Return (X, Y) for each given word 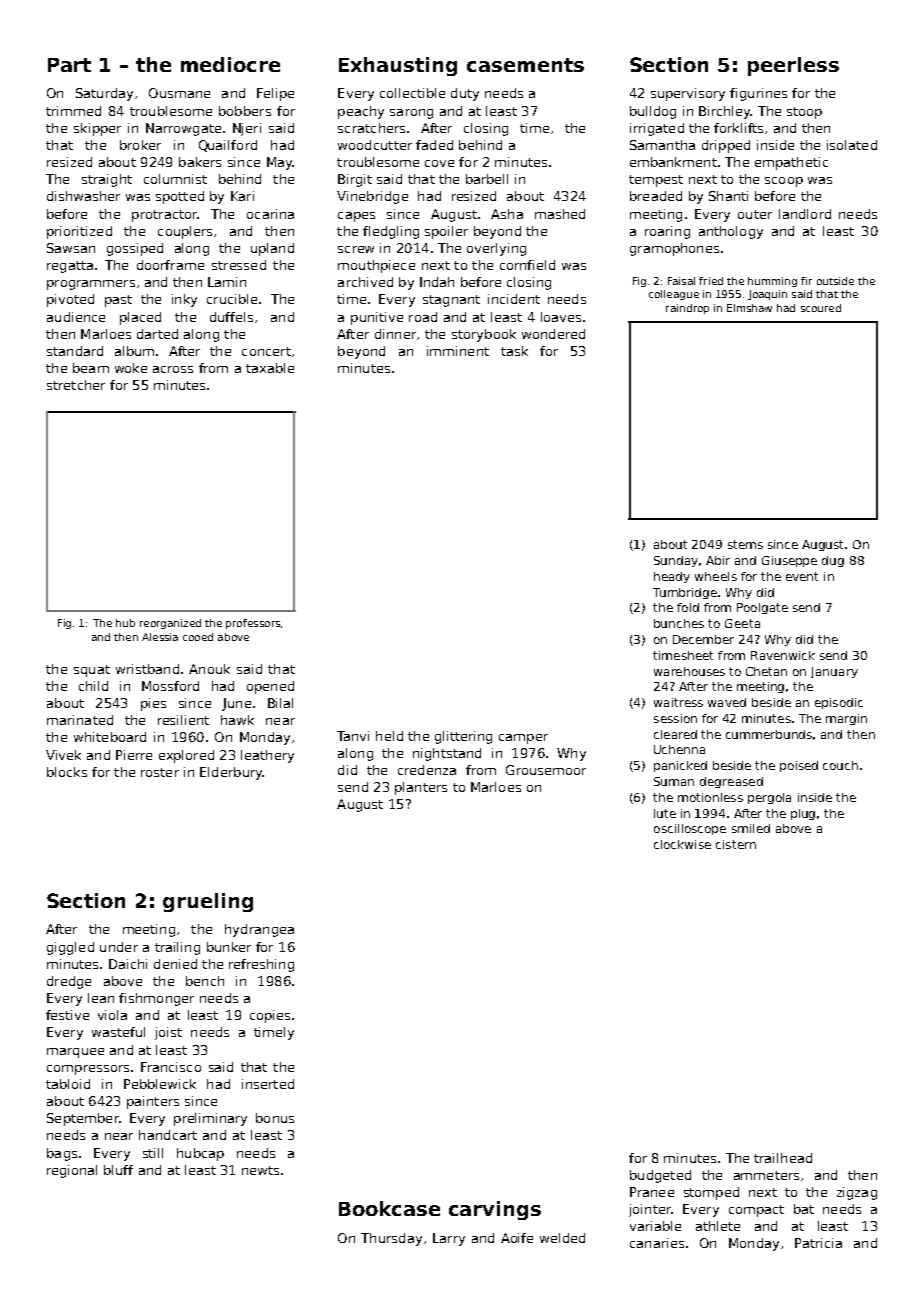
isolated (852, 145)
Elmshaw (749, 308)
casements (525, 65)
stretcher (76, 385)
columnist (175, 179)
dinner (395, 334)
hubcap (200, 1154)
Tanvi (353, 736)
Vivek (63, 755)
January (834, 672)
